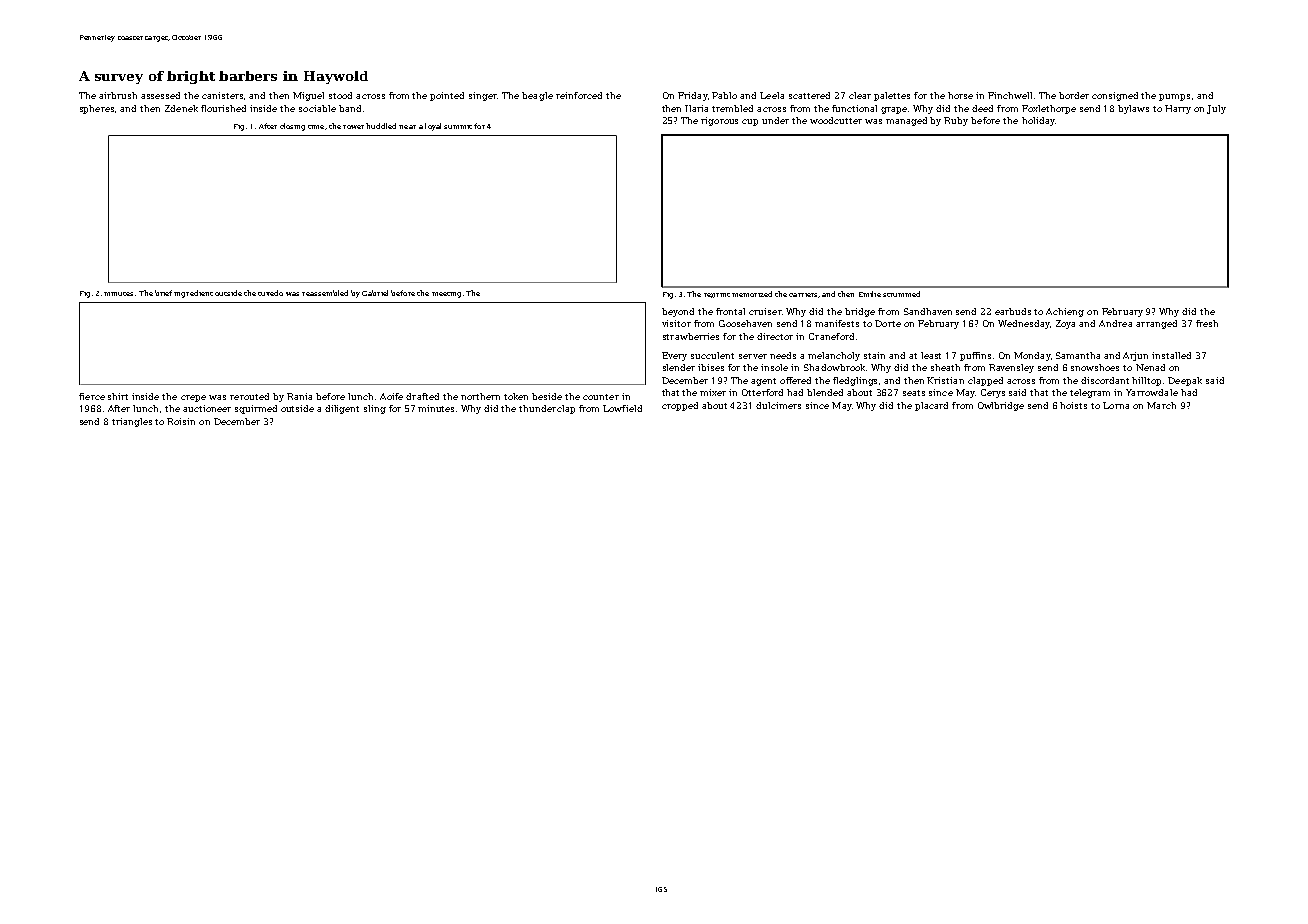 This screenshot has height=924, width=1308. Describe the element at coordinates (1038, 121) in the screenshot. I see `holiday` at that location.
